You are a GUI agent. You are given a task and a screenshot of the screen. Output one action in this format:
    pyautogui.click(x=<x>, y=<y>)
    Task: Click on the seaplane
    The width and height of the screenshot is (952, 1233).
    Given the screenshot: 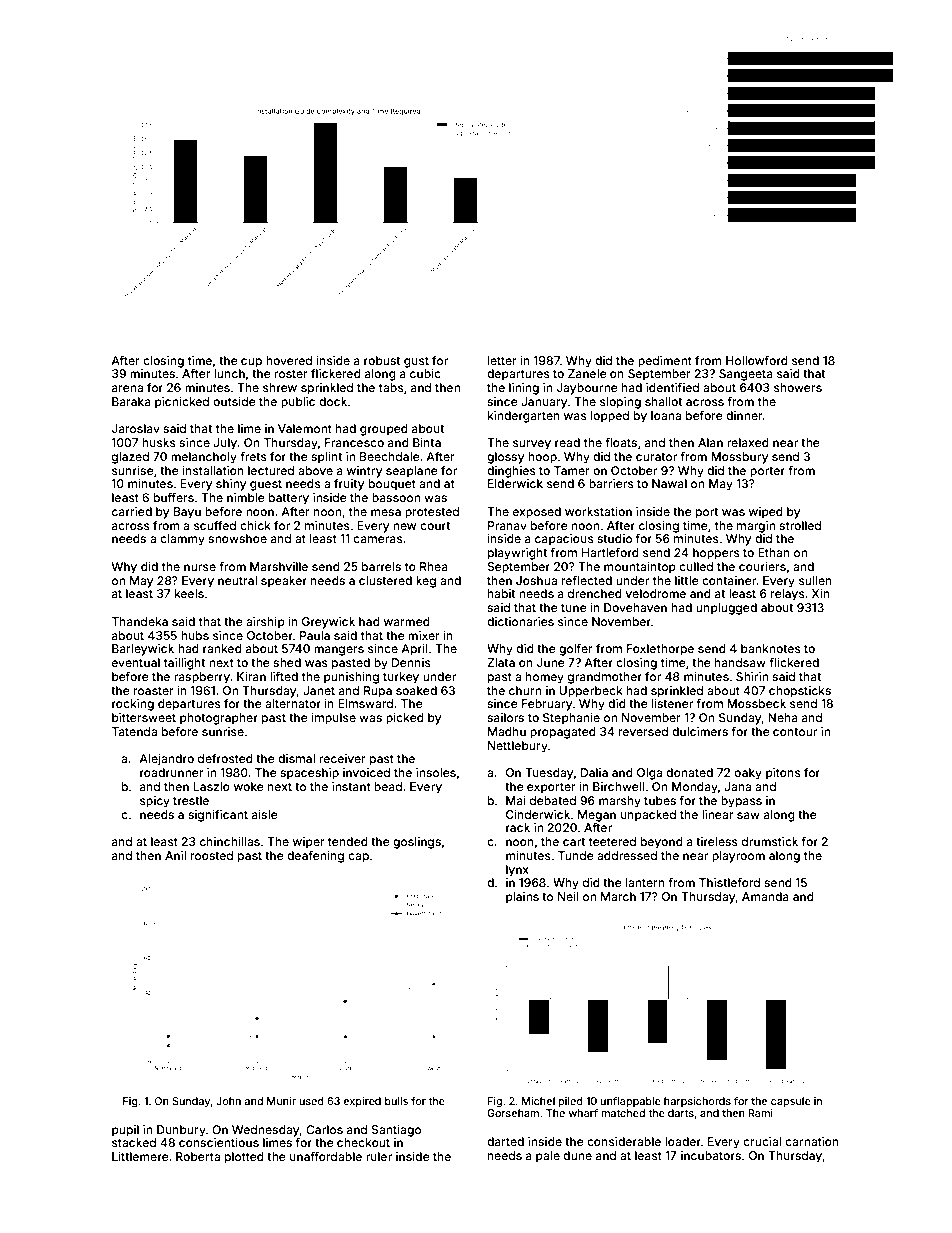 What is the action you would take?
    pyautogui.click(x=412, y=472)
